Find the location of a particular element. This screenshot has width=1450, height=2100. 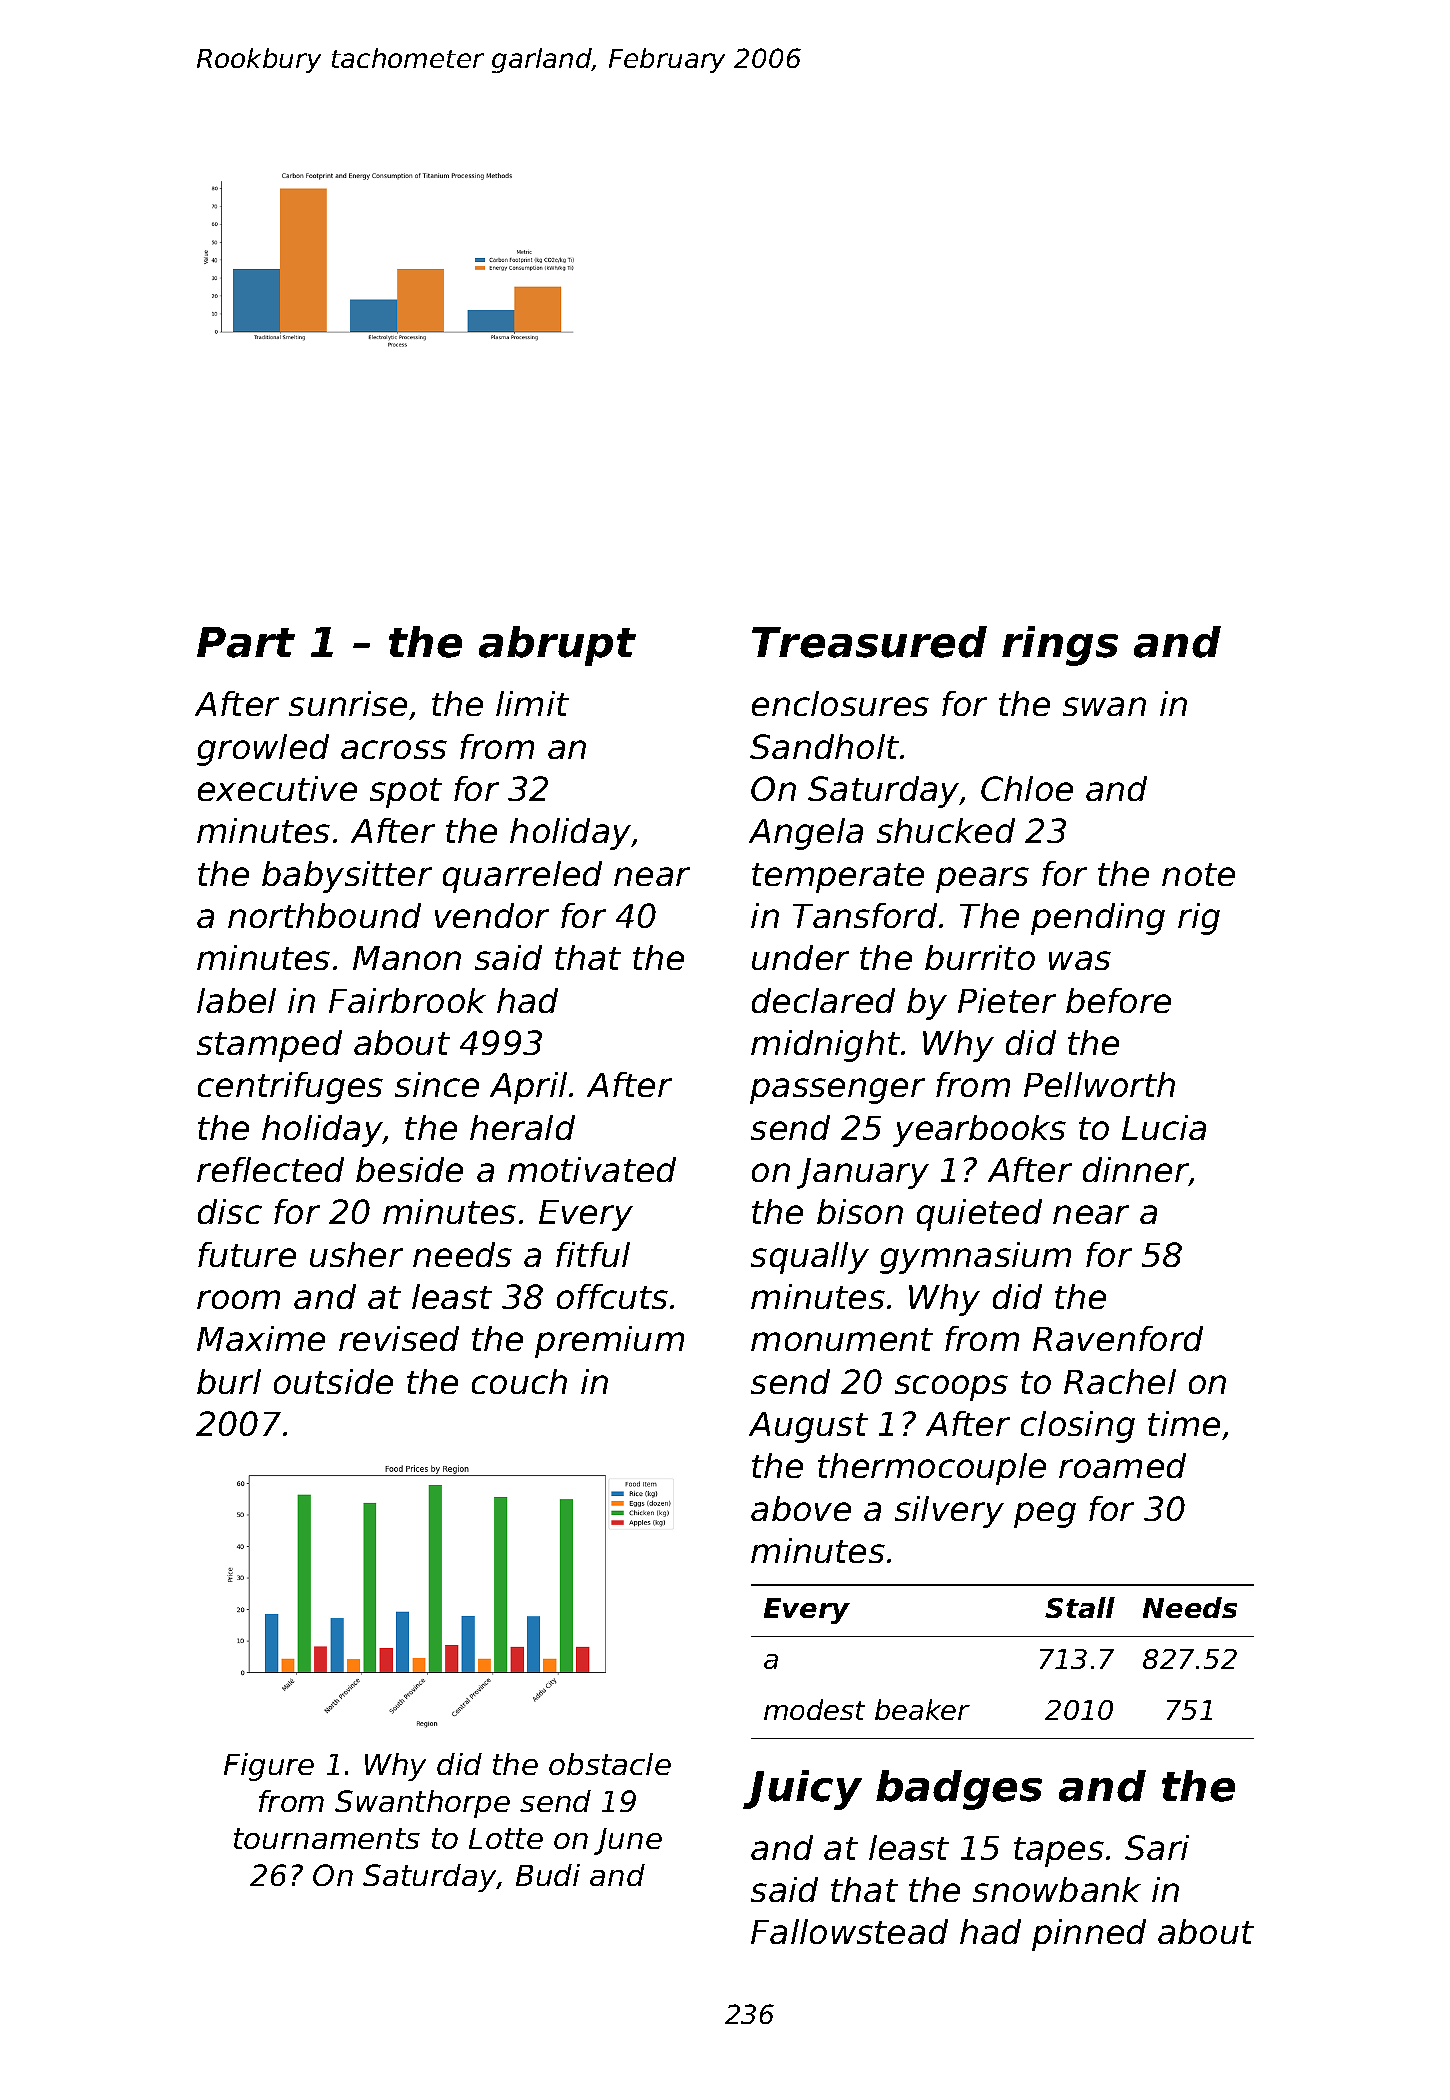

Part is located at coordinates (246, 642).
